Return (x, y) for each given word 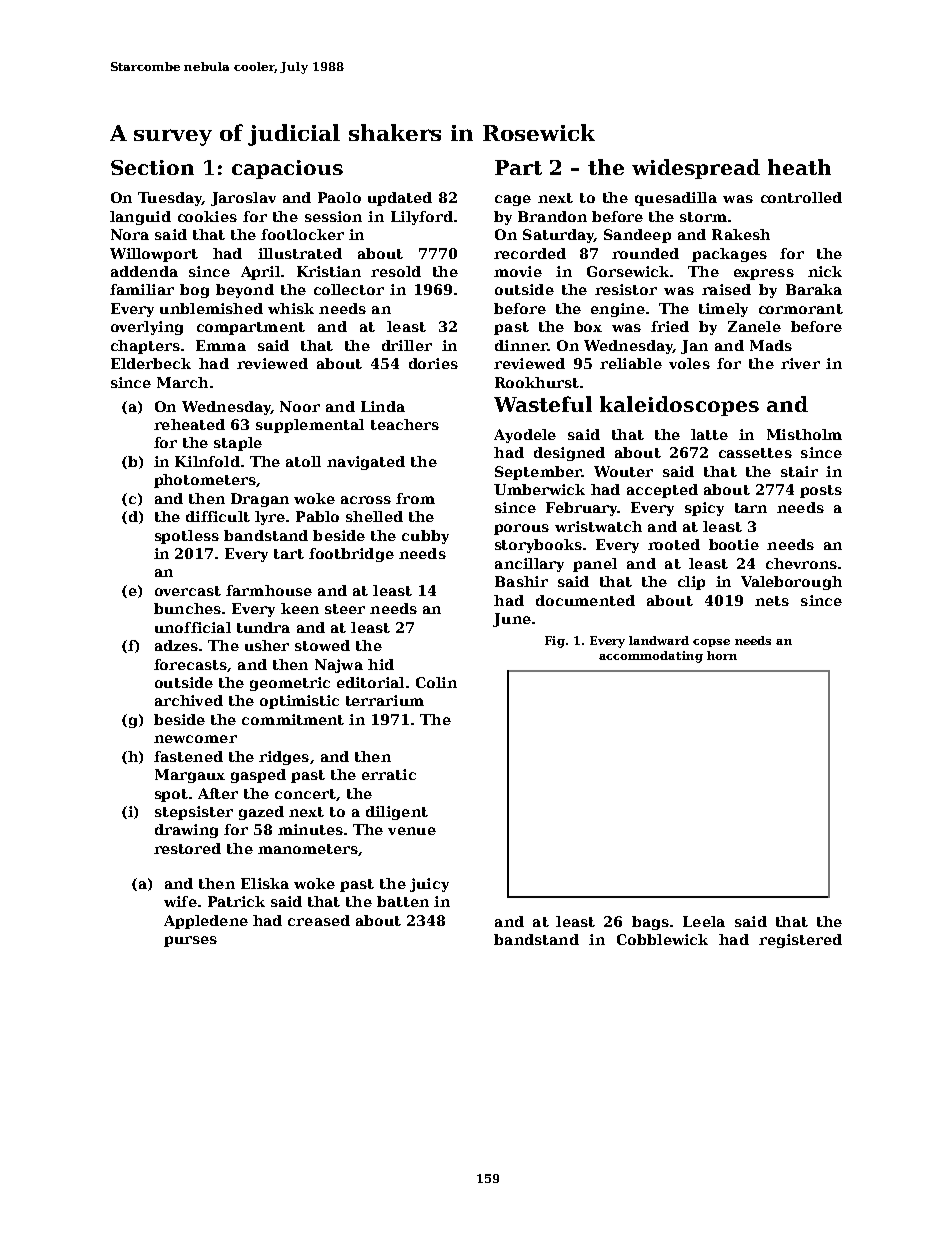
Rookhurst (537, 382)
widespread (696, 169)
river (800, 363)
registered (800, 941)
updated (400, 199)
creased (319, 920)
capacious (287, 169)
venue (412, 831)
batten (403, 901)
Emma (221, 345)
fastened (188, 756)
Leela (704, 921)
